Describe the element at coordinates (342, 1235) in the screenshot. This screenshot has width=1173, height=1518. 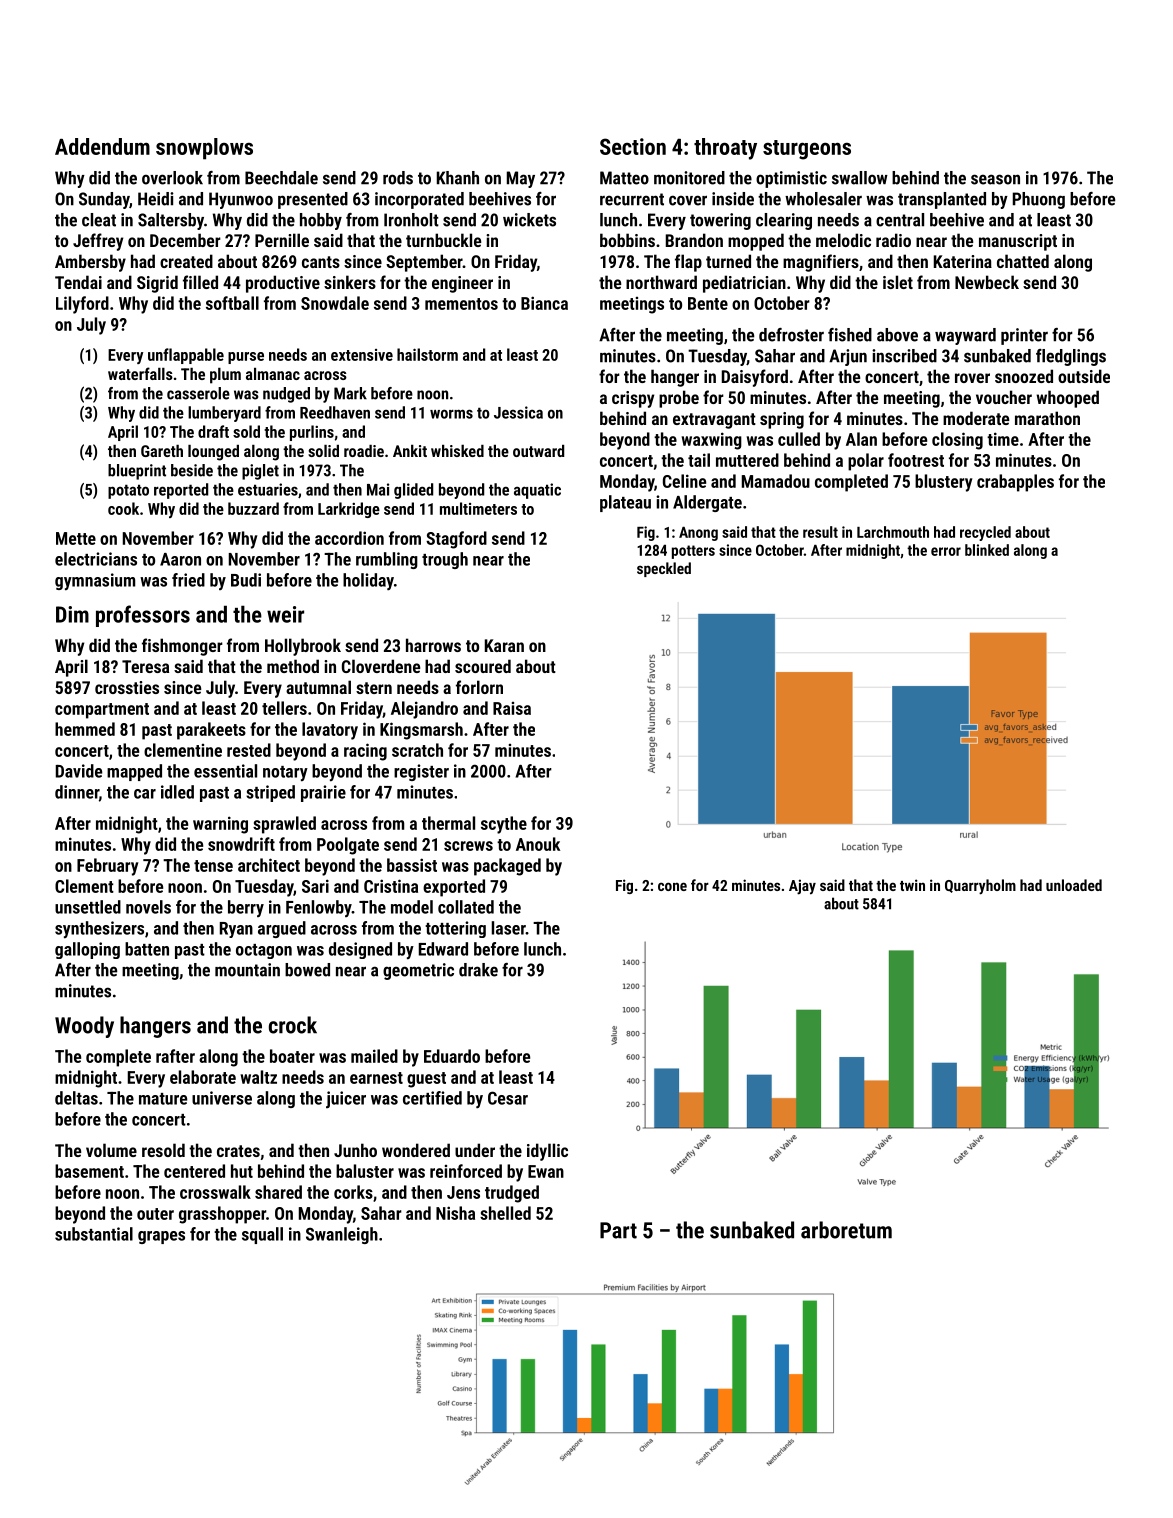
I see `Swanleigh` at that location.
